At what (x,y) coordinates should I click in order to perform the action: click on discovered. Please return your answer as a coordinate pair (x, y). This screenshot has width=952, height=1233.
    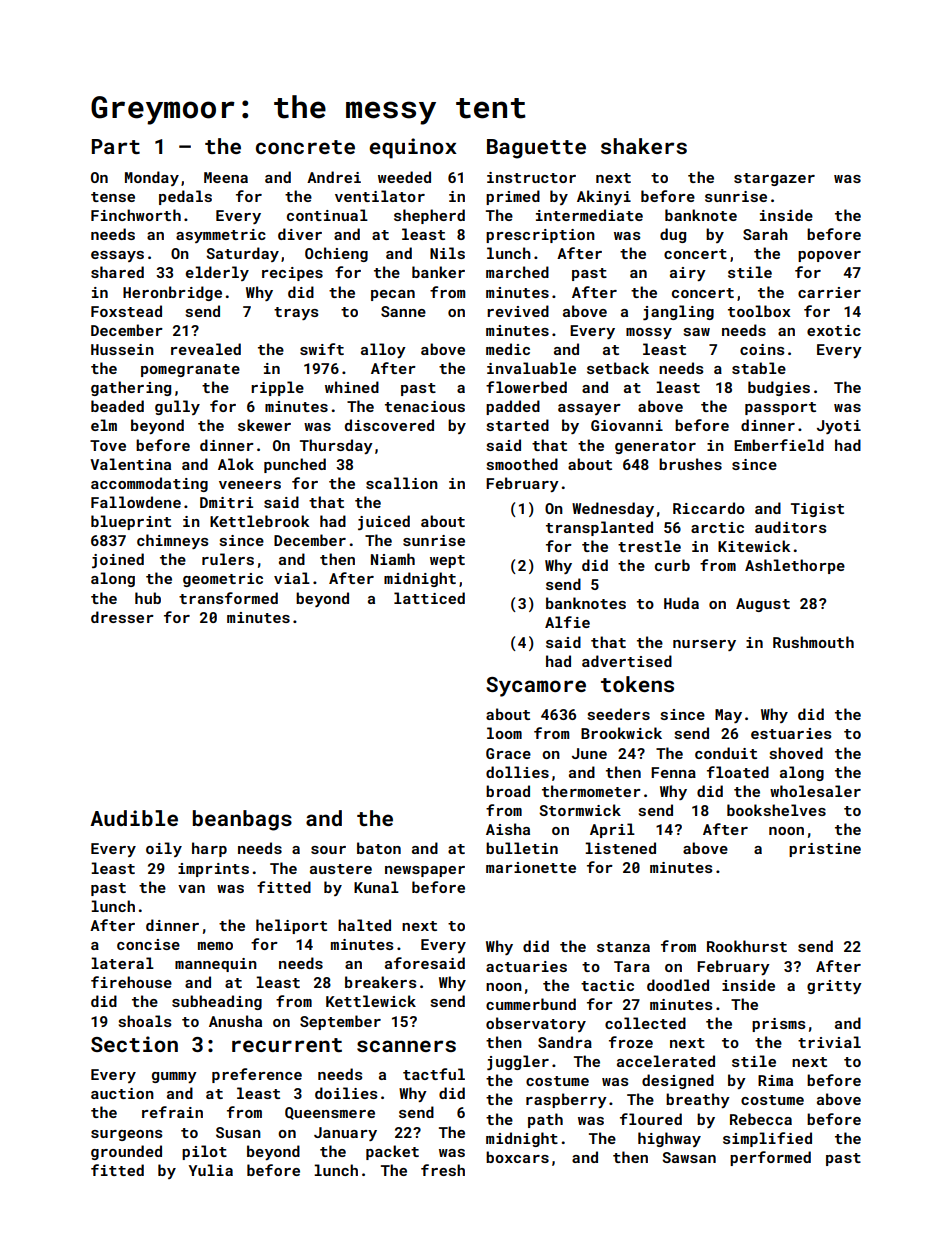
    Looking at the image, I should click on (389, 425).
